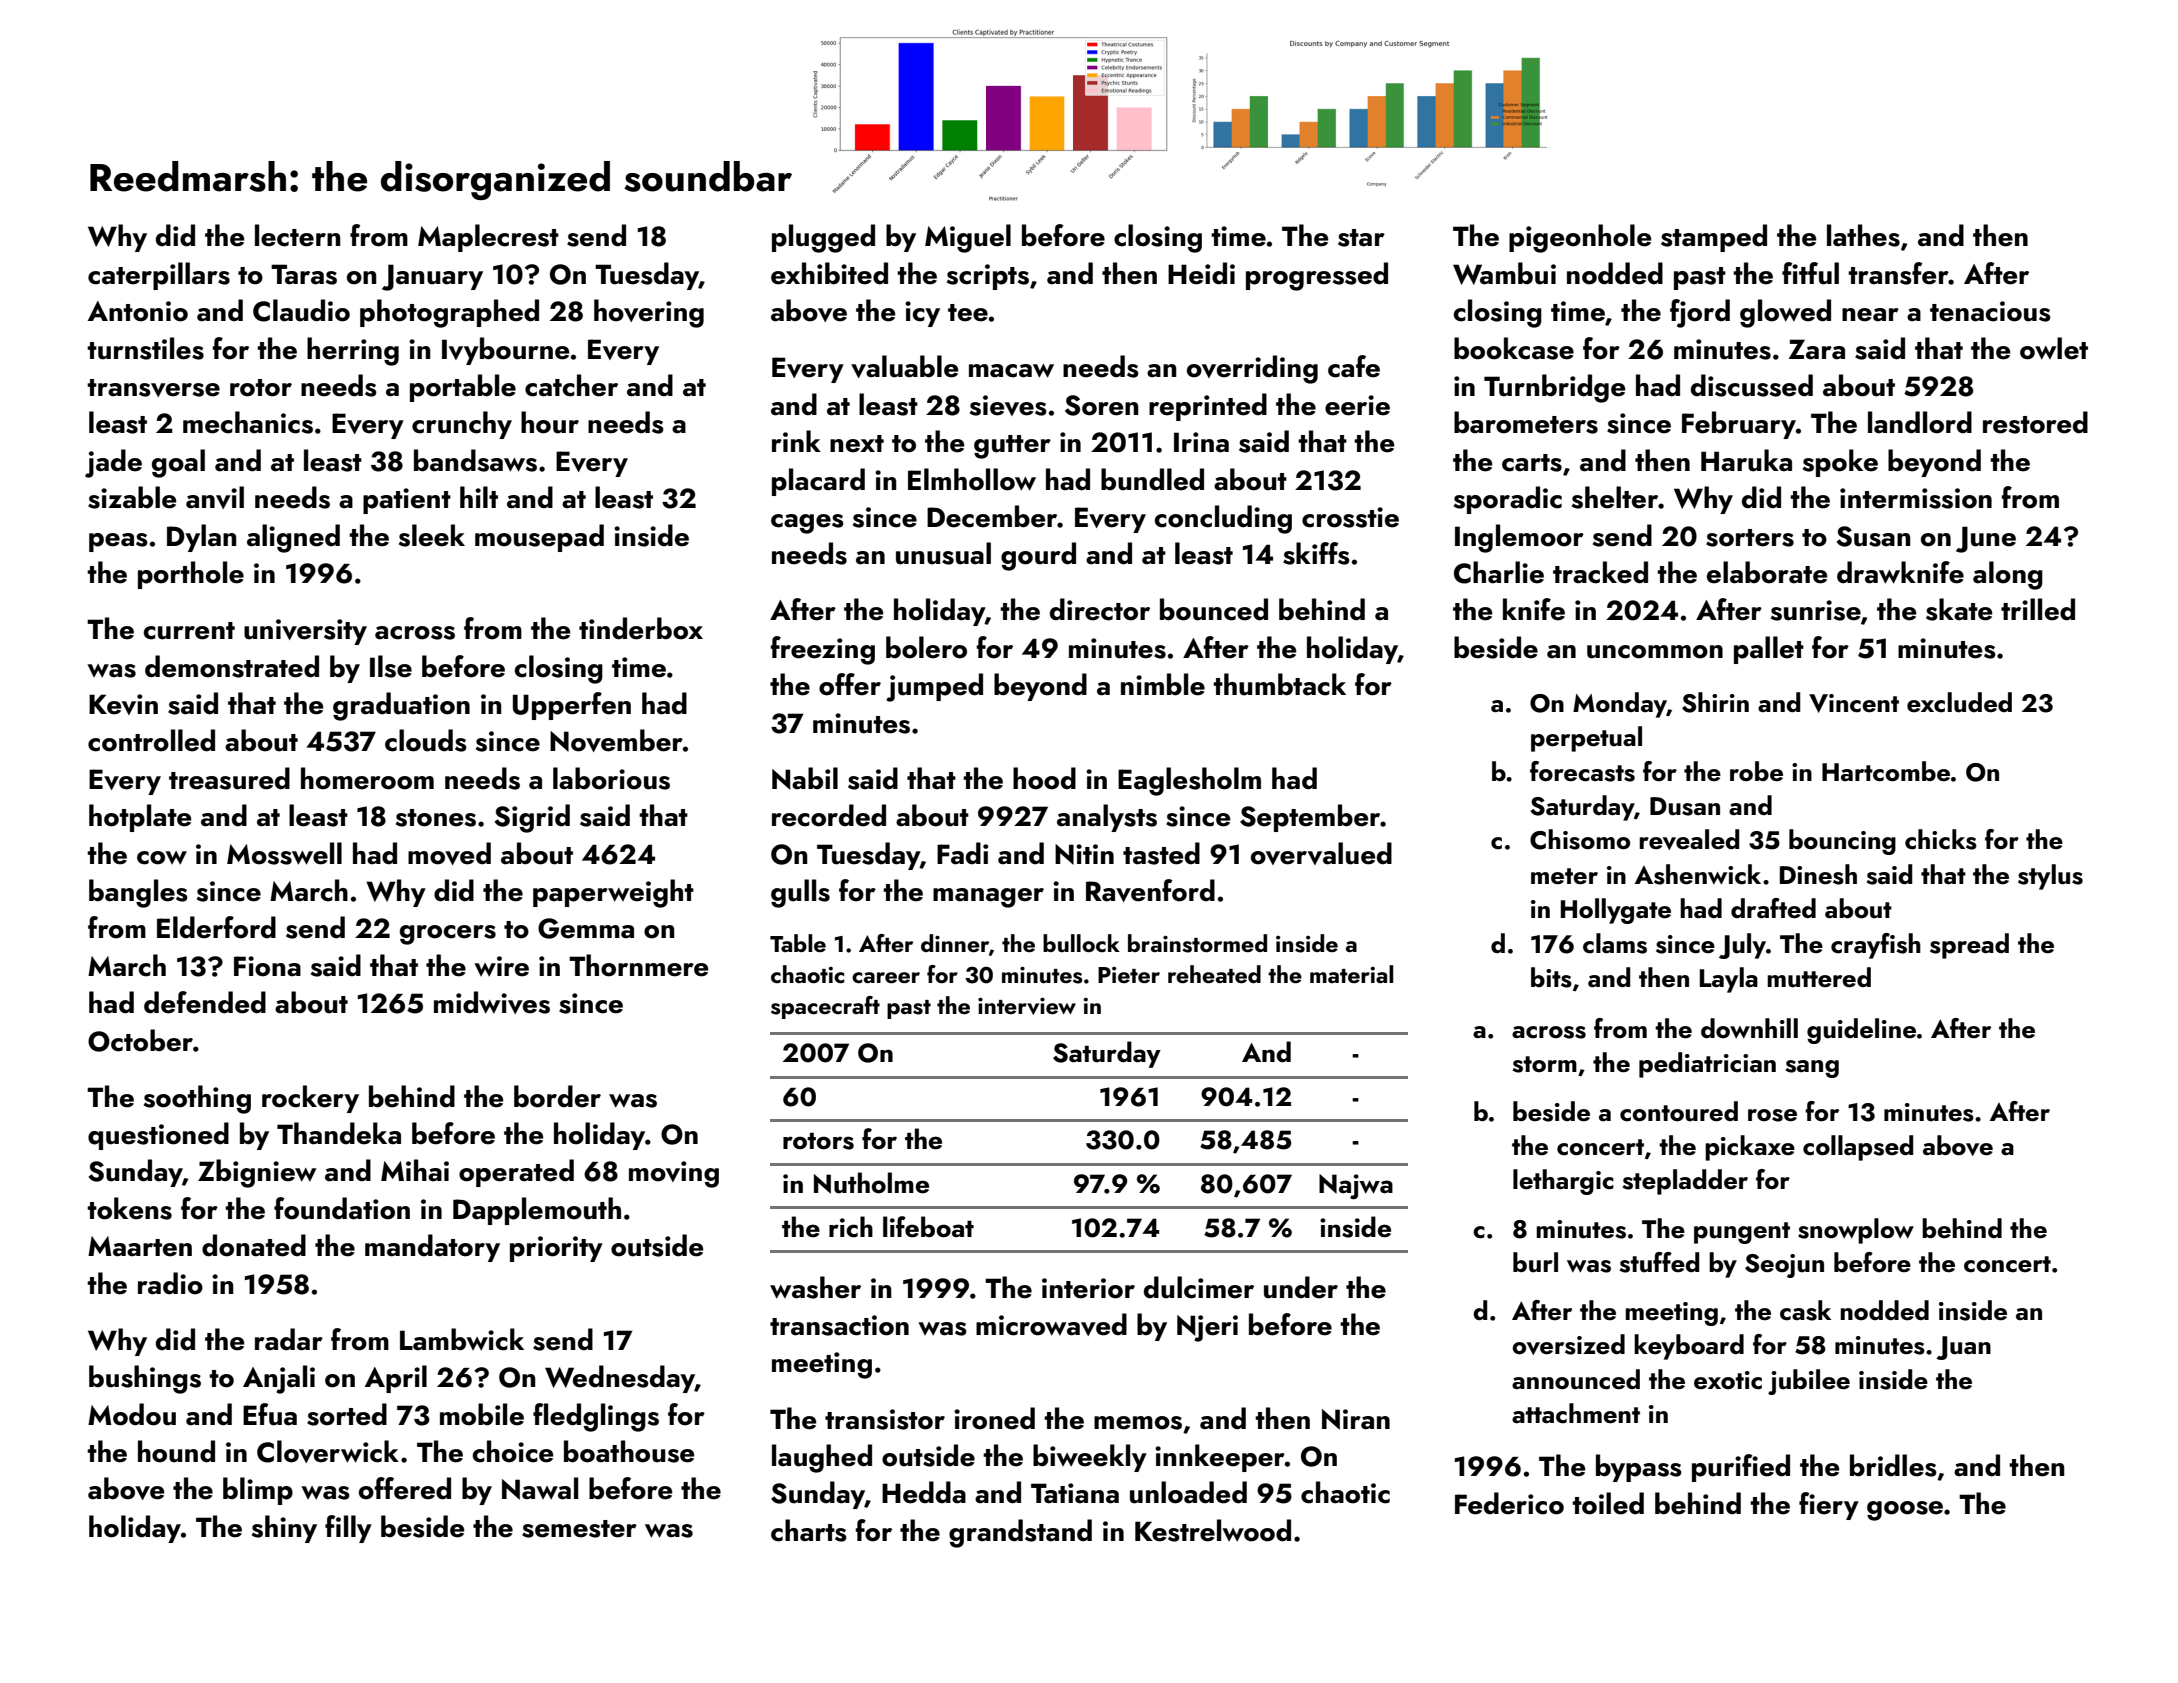  What do you see at coordinates (1990, 311) in the image?
I see `tenacious` at bounding box center [1990, 311].
